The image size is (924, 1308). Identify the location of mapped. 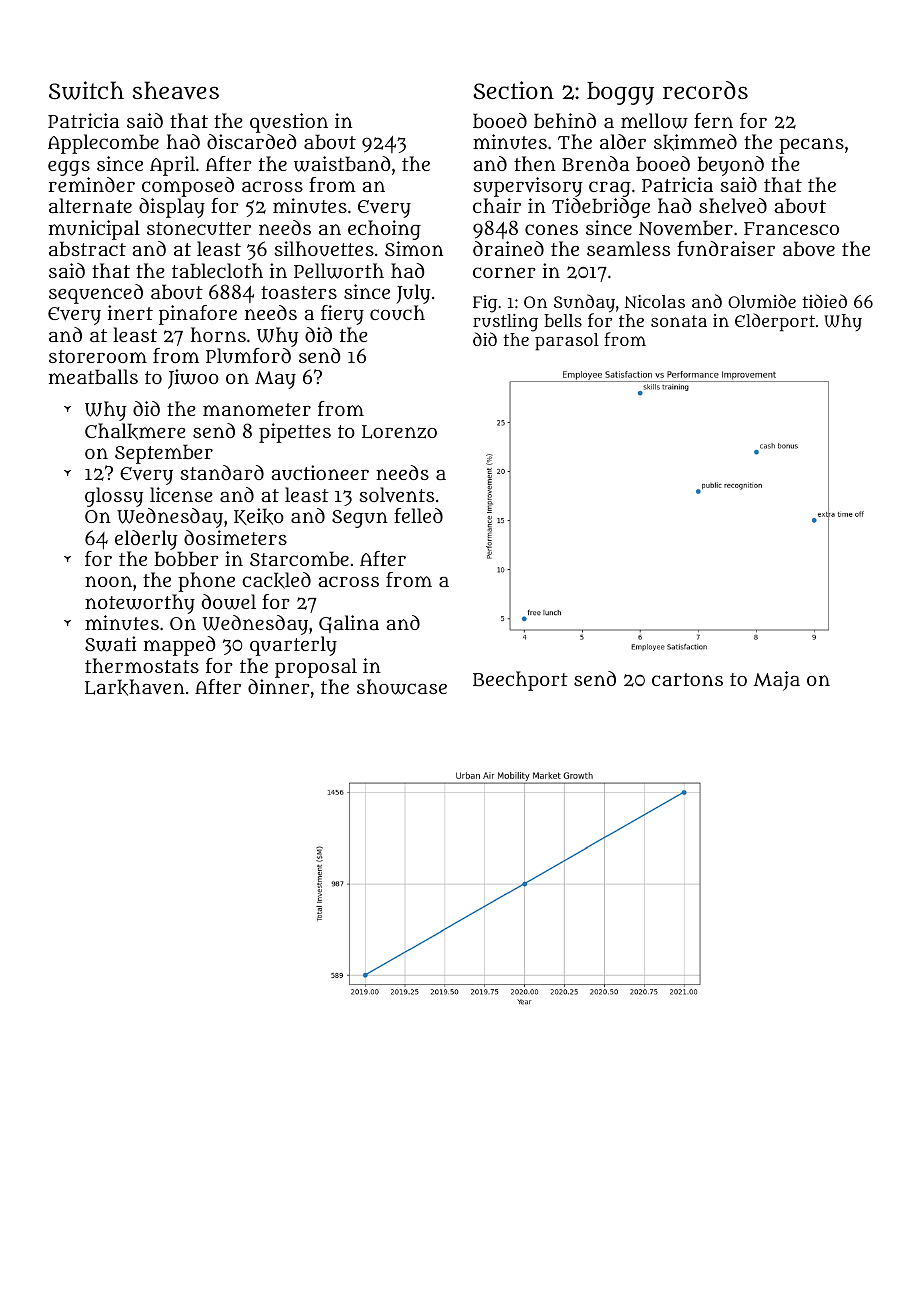
(180, 646).
